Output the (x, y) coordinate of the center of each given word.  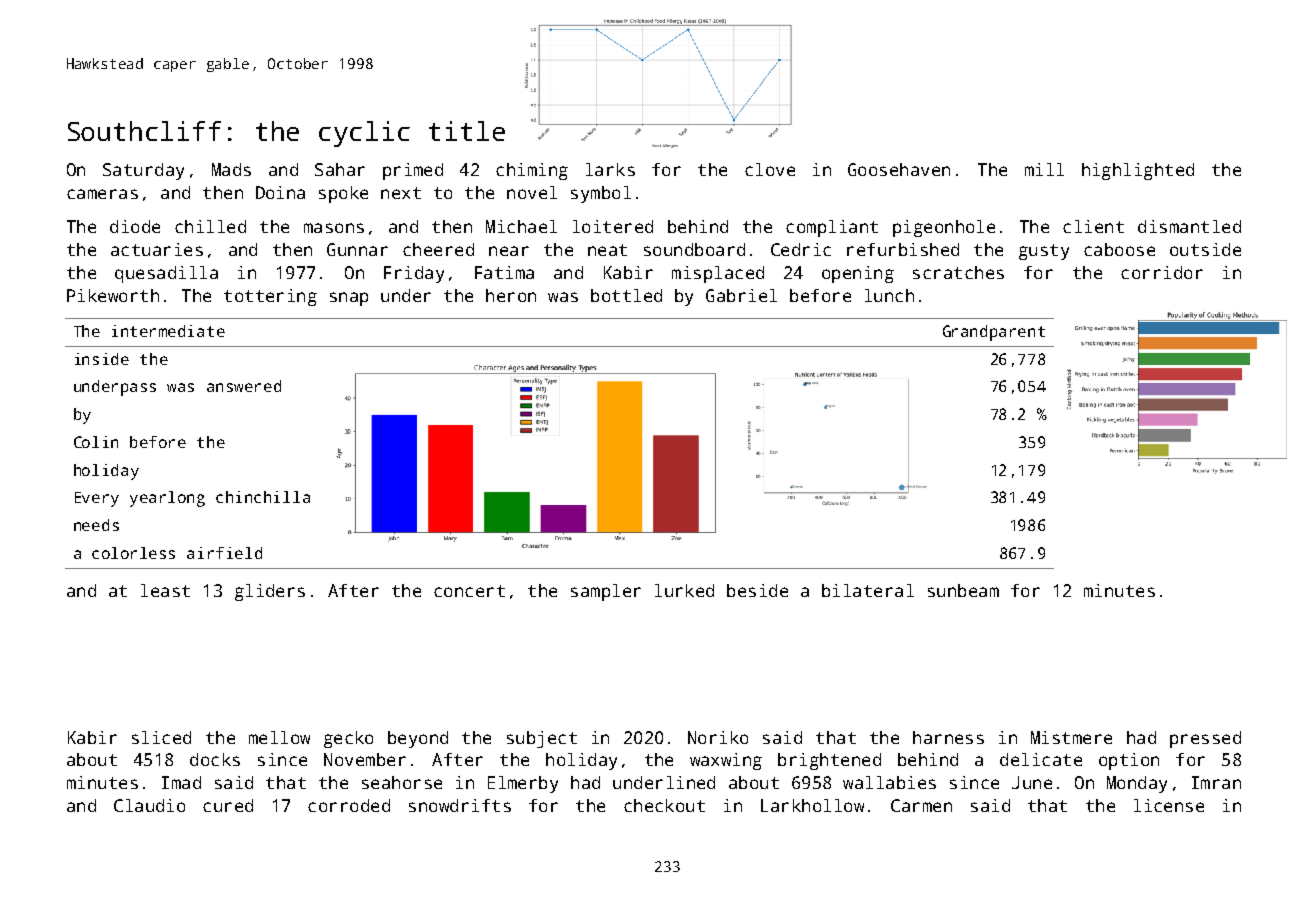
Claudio (149, 805)
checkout (664, 805)
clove (770, 169)
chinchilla (263, 497)
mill (1044, 169)
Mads (231, 169)
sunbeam (963, 590)
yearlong (167, 499)
